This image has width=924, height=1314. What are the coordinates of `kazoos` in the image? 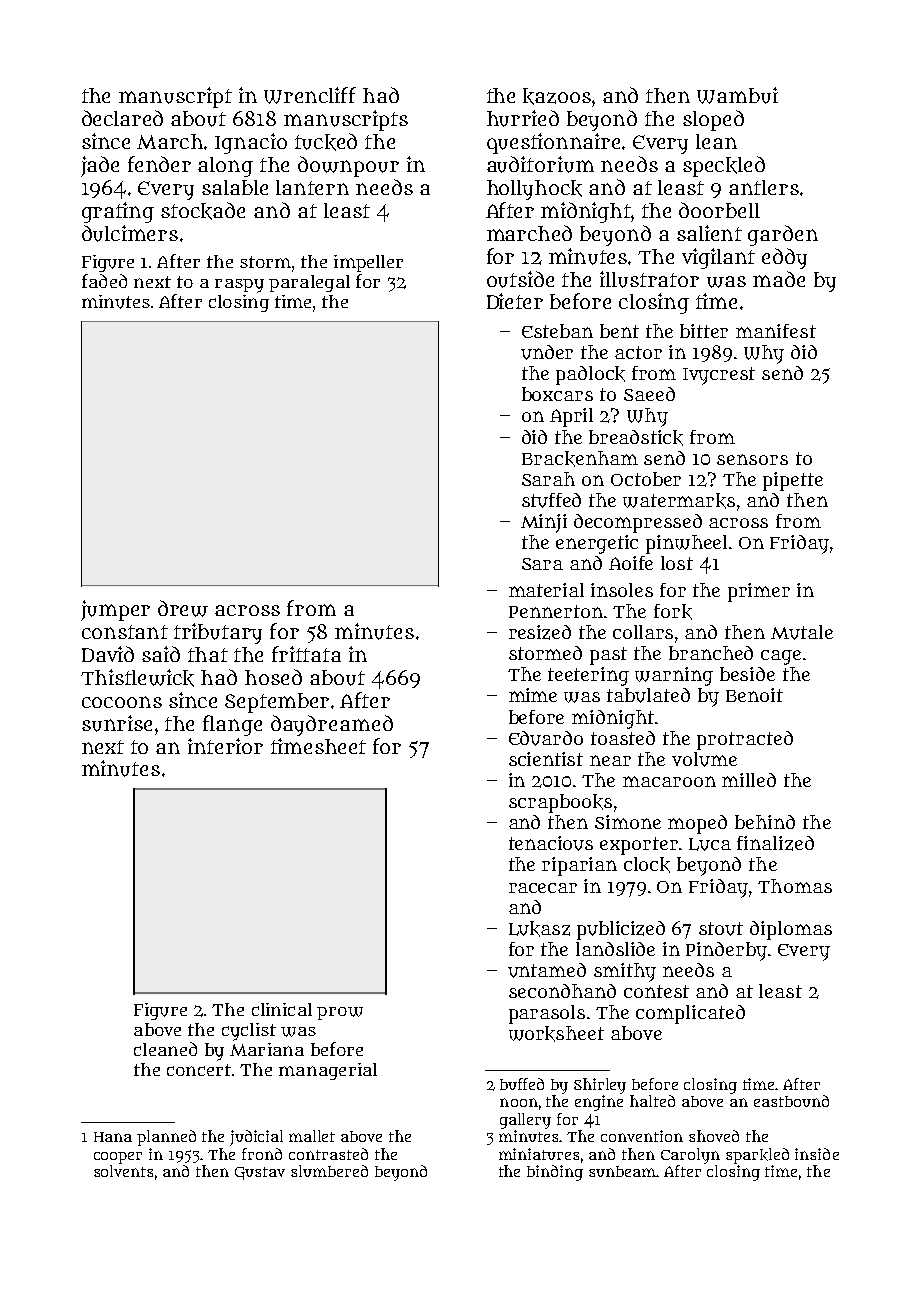 It's located at (557, 96).
